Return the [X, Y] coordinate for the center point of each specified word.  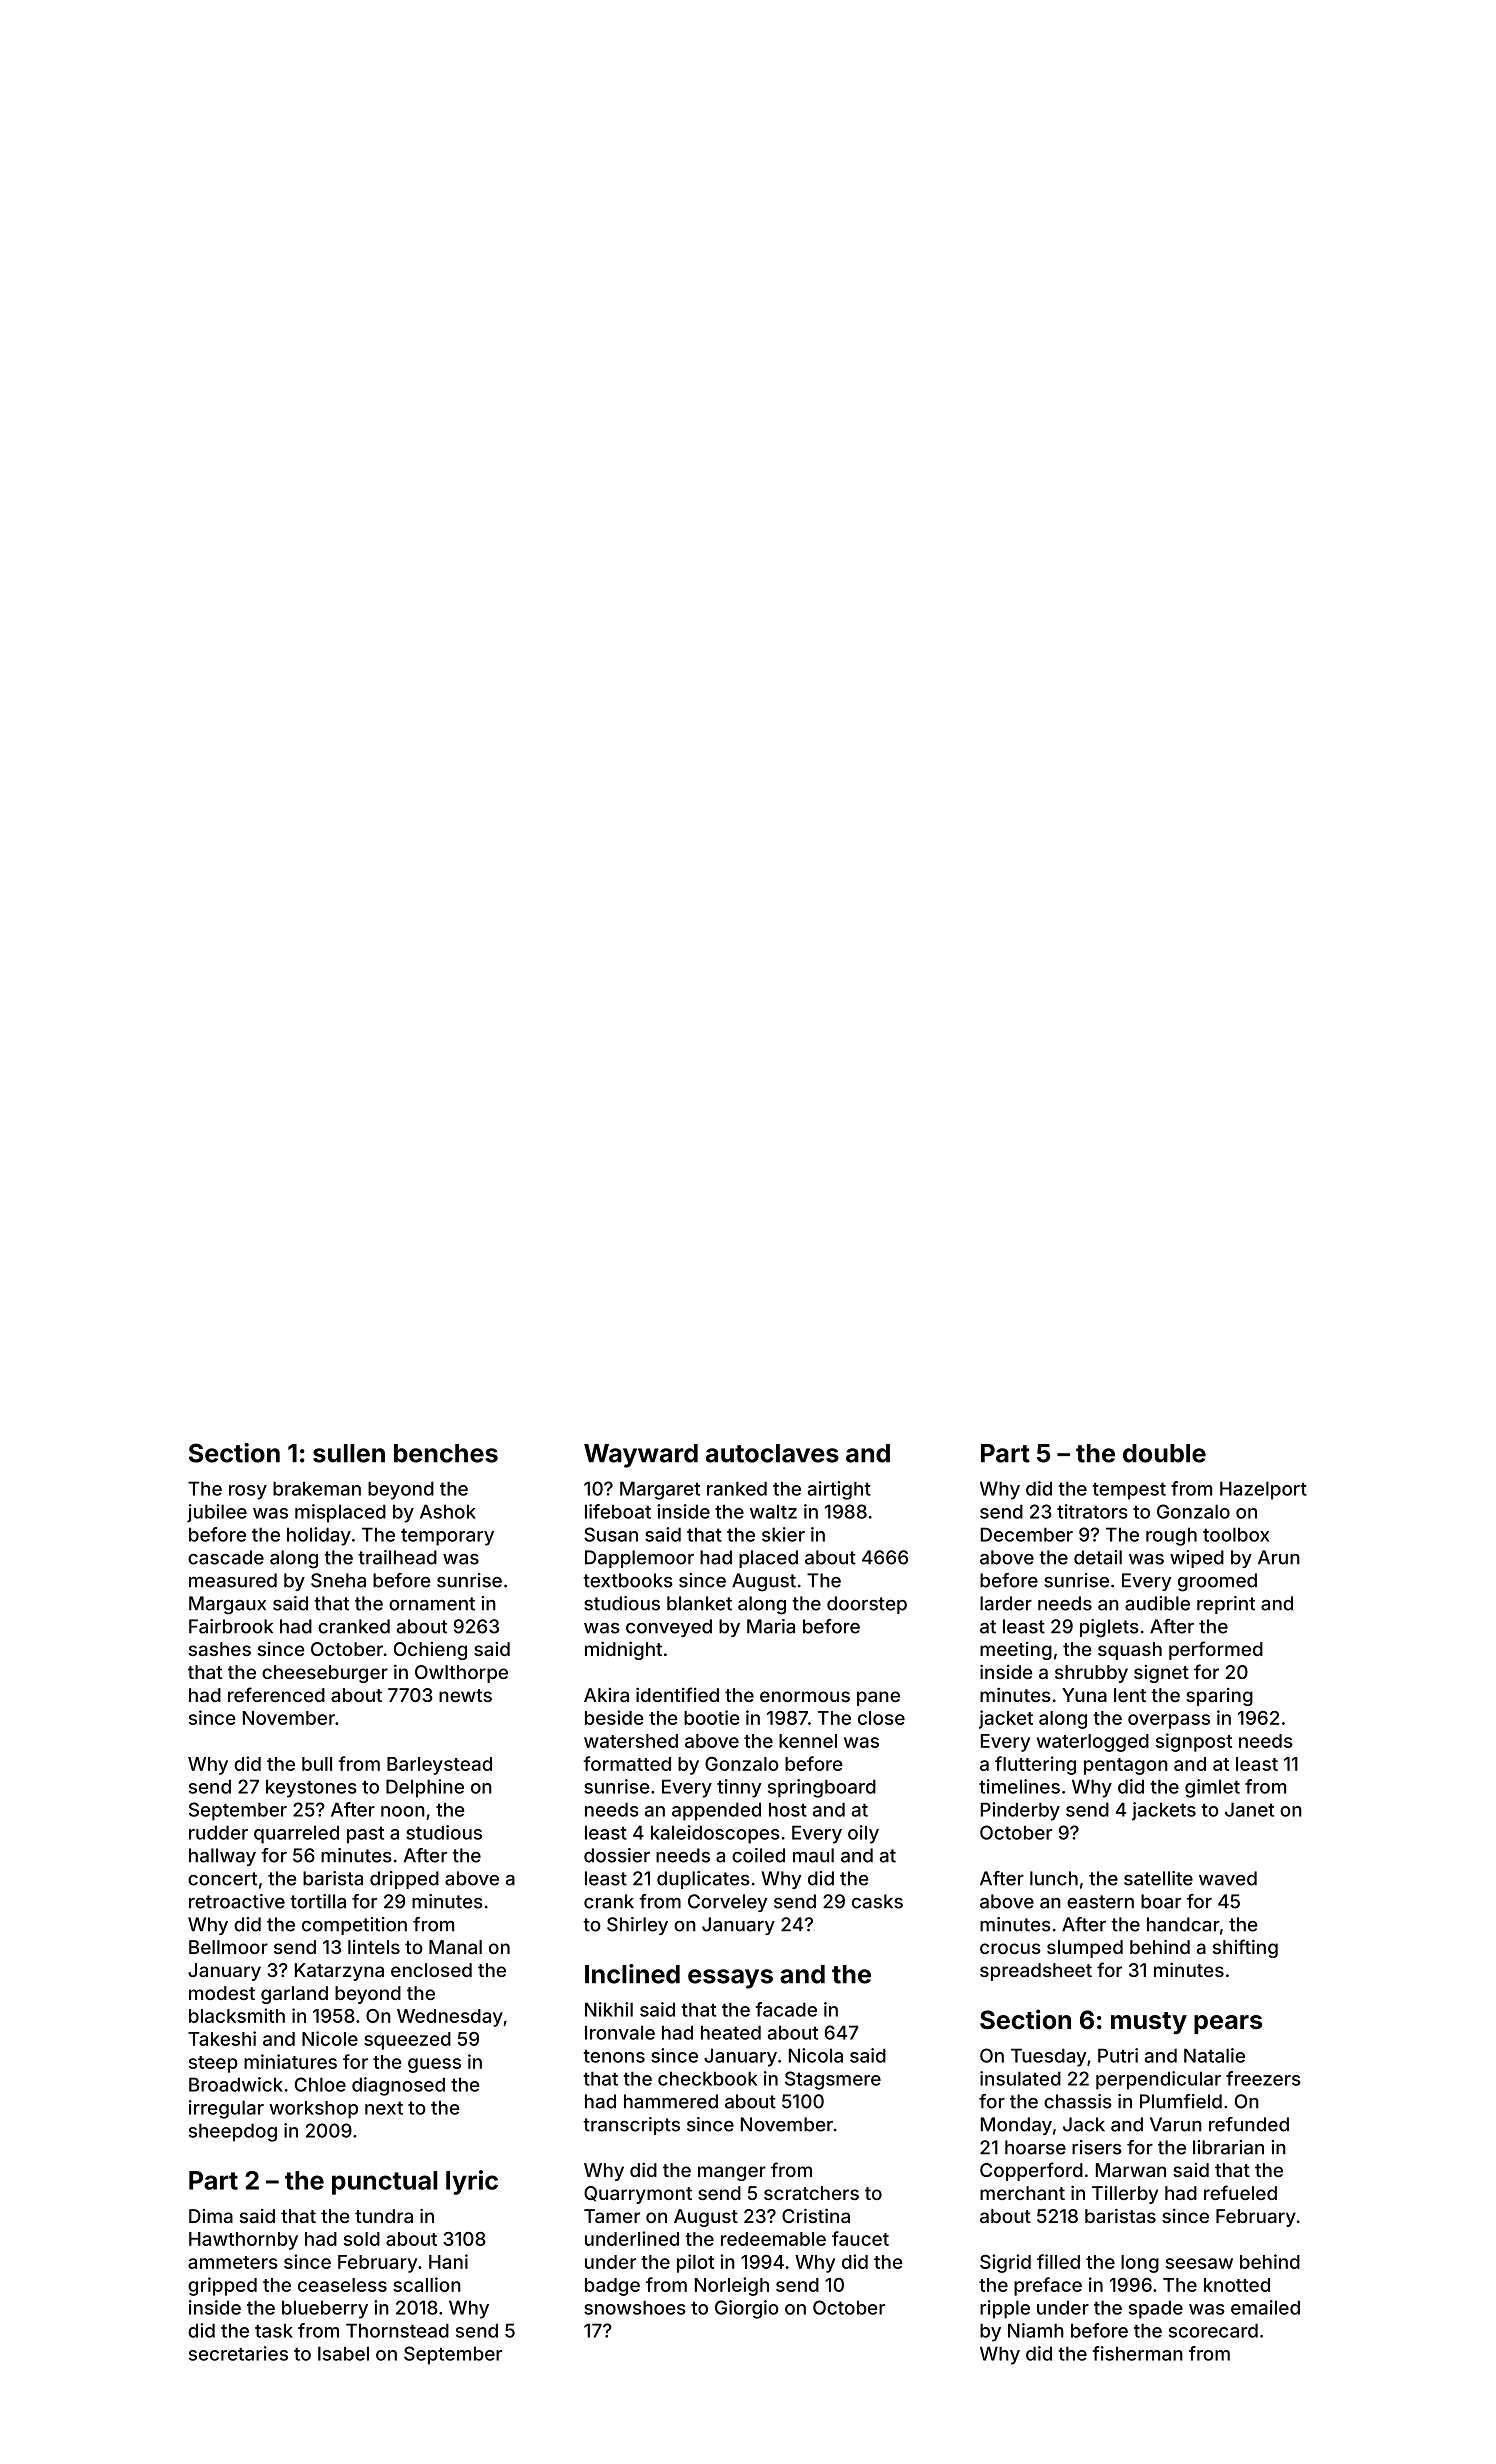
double [1164, 1453]
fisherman [1137, 2353]
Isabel [343, 2353]
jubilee [217, 1513]
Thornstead [397, 2330]
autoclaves [772, 1453]
